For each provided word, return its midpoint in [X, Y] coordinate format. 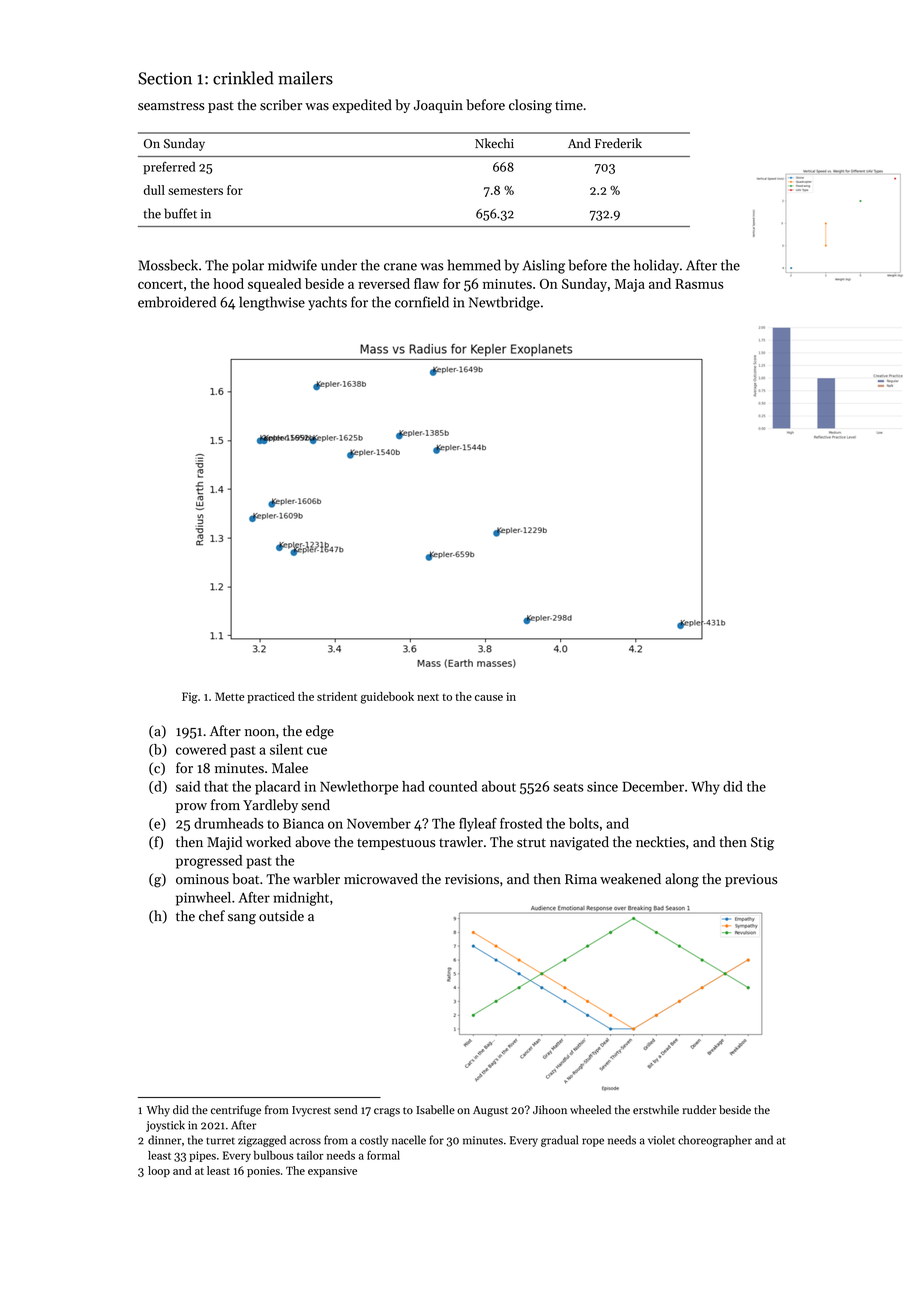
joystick [165, 1126]
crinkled [243, 78]
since [602, 787]
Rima [581, 879]
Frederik [618, 143]
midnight [301, 899]
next [428, 697]
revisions [472, 879]
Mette [229, 696]
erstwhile [656, 1109]
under [339, 265]
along [682, 880]
